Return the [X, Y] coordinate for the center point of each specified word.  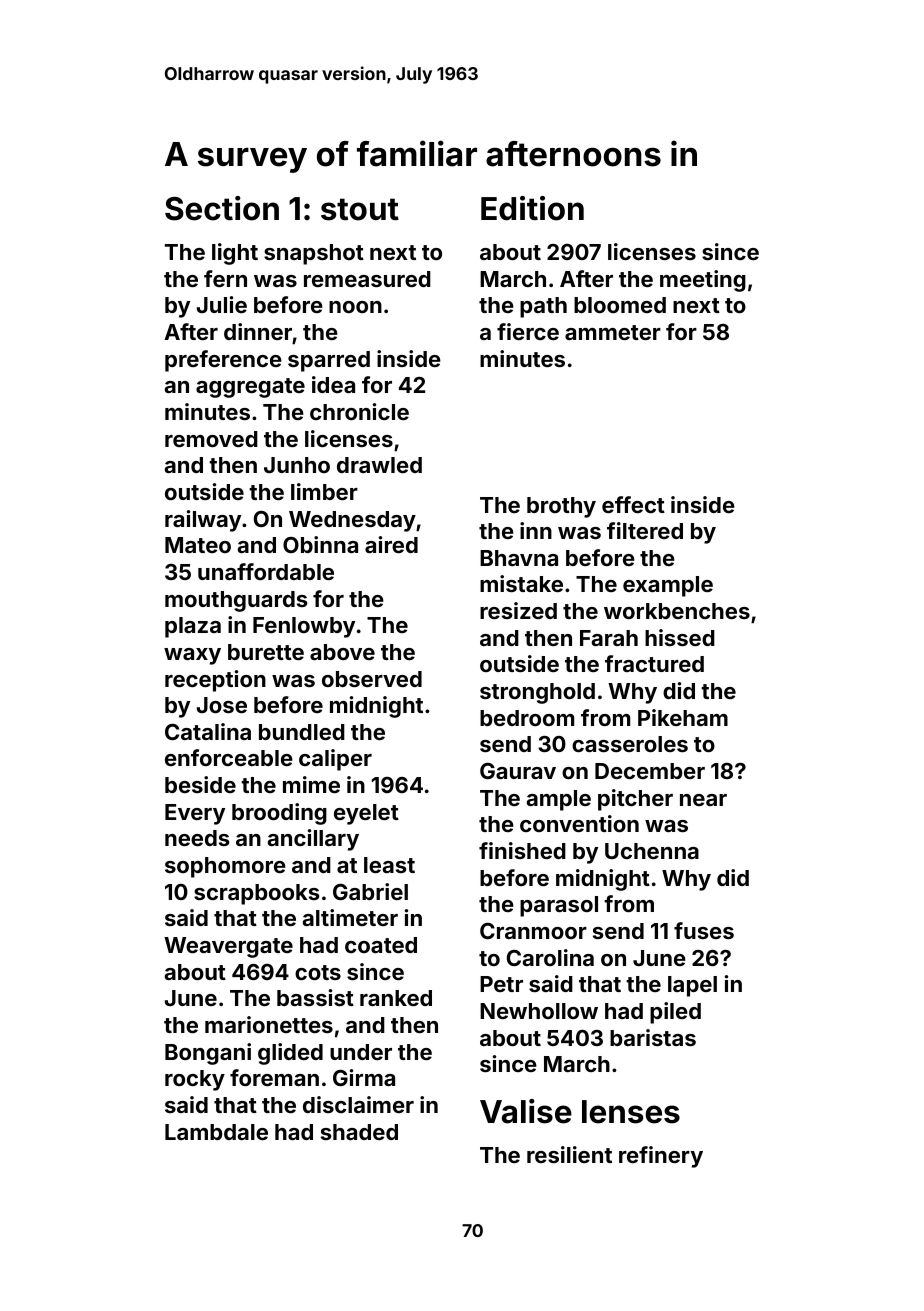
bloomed [620, 305]
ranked [396, 998]
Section [222, 208]
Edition [532, 208]
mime [311, 784]
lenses [631, 1112]
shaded [359, 1132]
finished [522, 850]
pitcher [635, 800]
